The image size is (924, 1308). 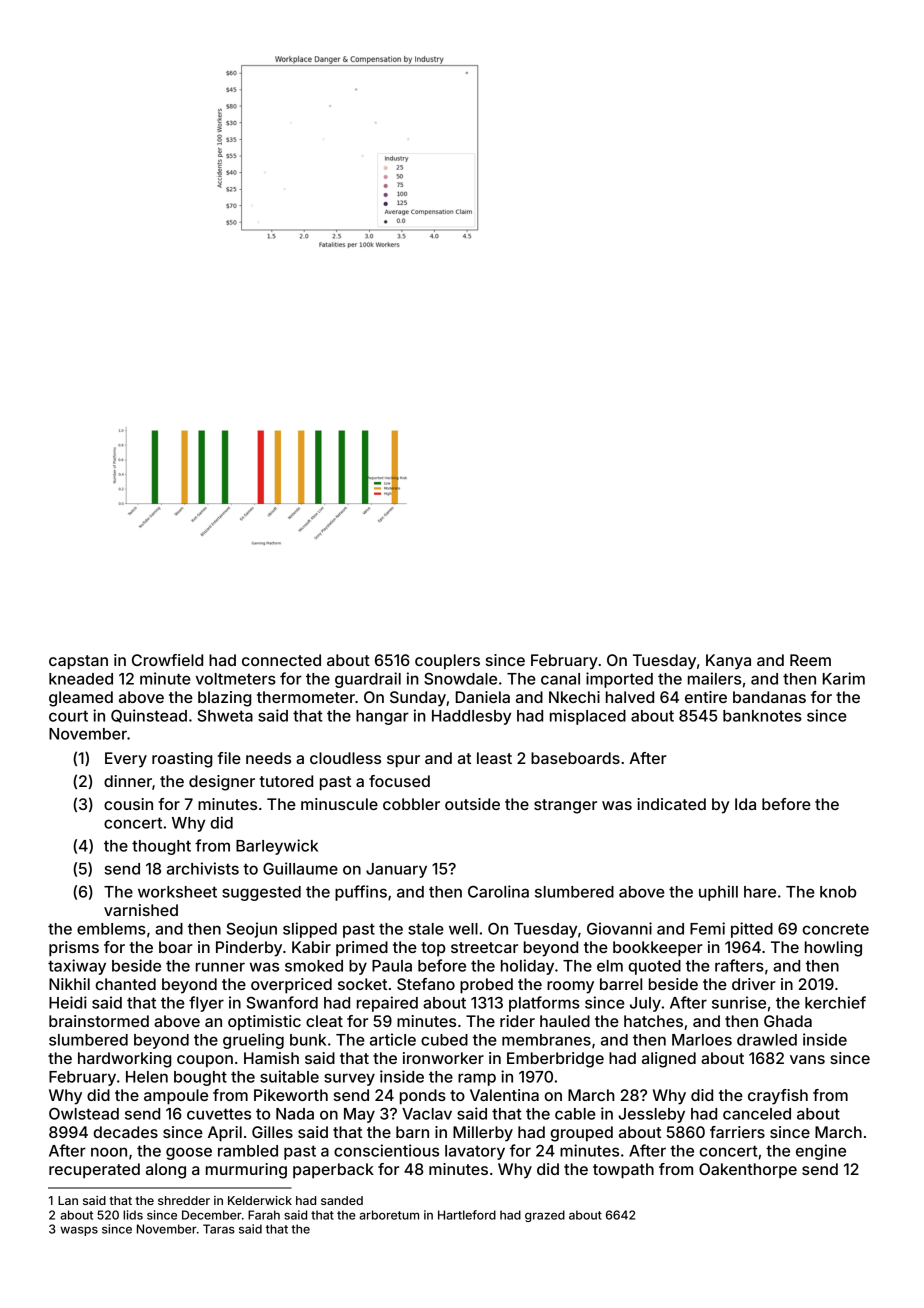 I want to click on noon, so click(x=109, y=1152).
